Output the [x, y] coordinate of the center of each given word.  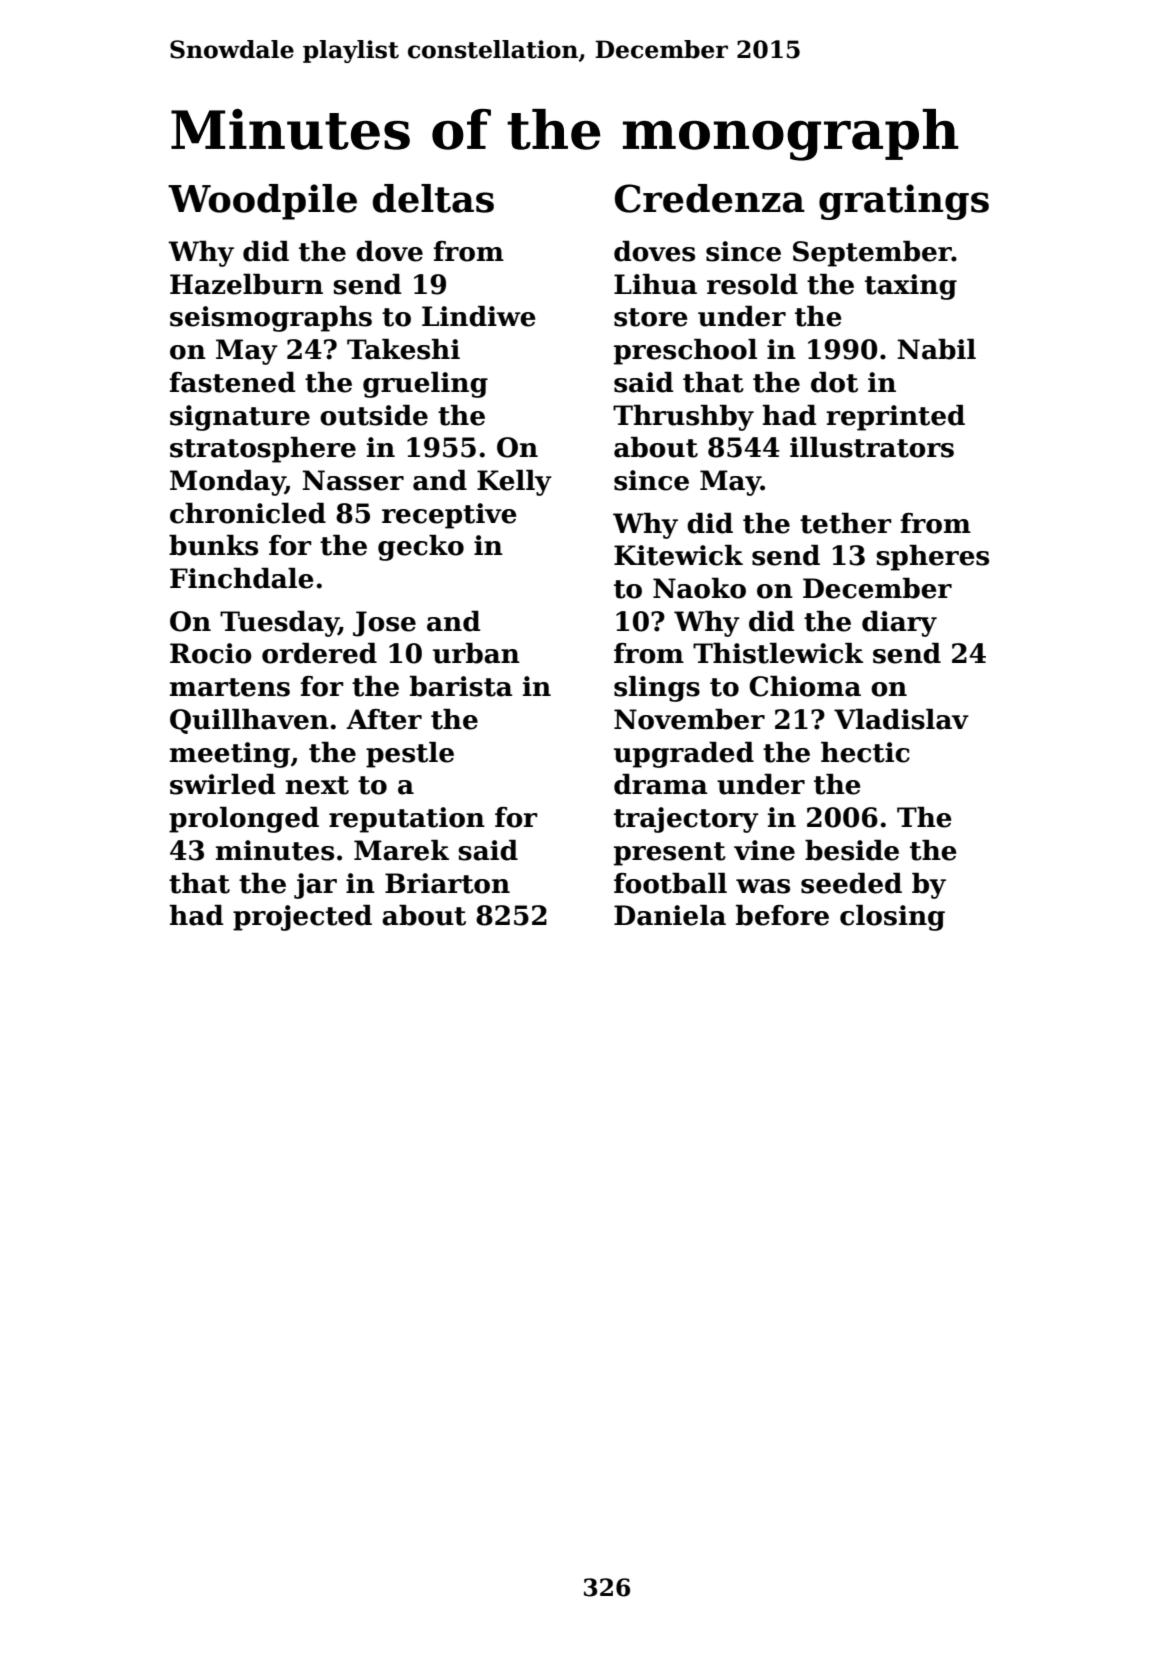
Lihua [655, 284]
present [670, 854]
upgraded [684, 755]
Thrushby [683, 418]
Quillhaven [249, 721]
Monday [227, 483]
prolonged [244, 820]
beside [852, 850]
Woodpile [262, 202]
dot [834, 382]
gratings [904, 202]
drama [661, 784]
